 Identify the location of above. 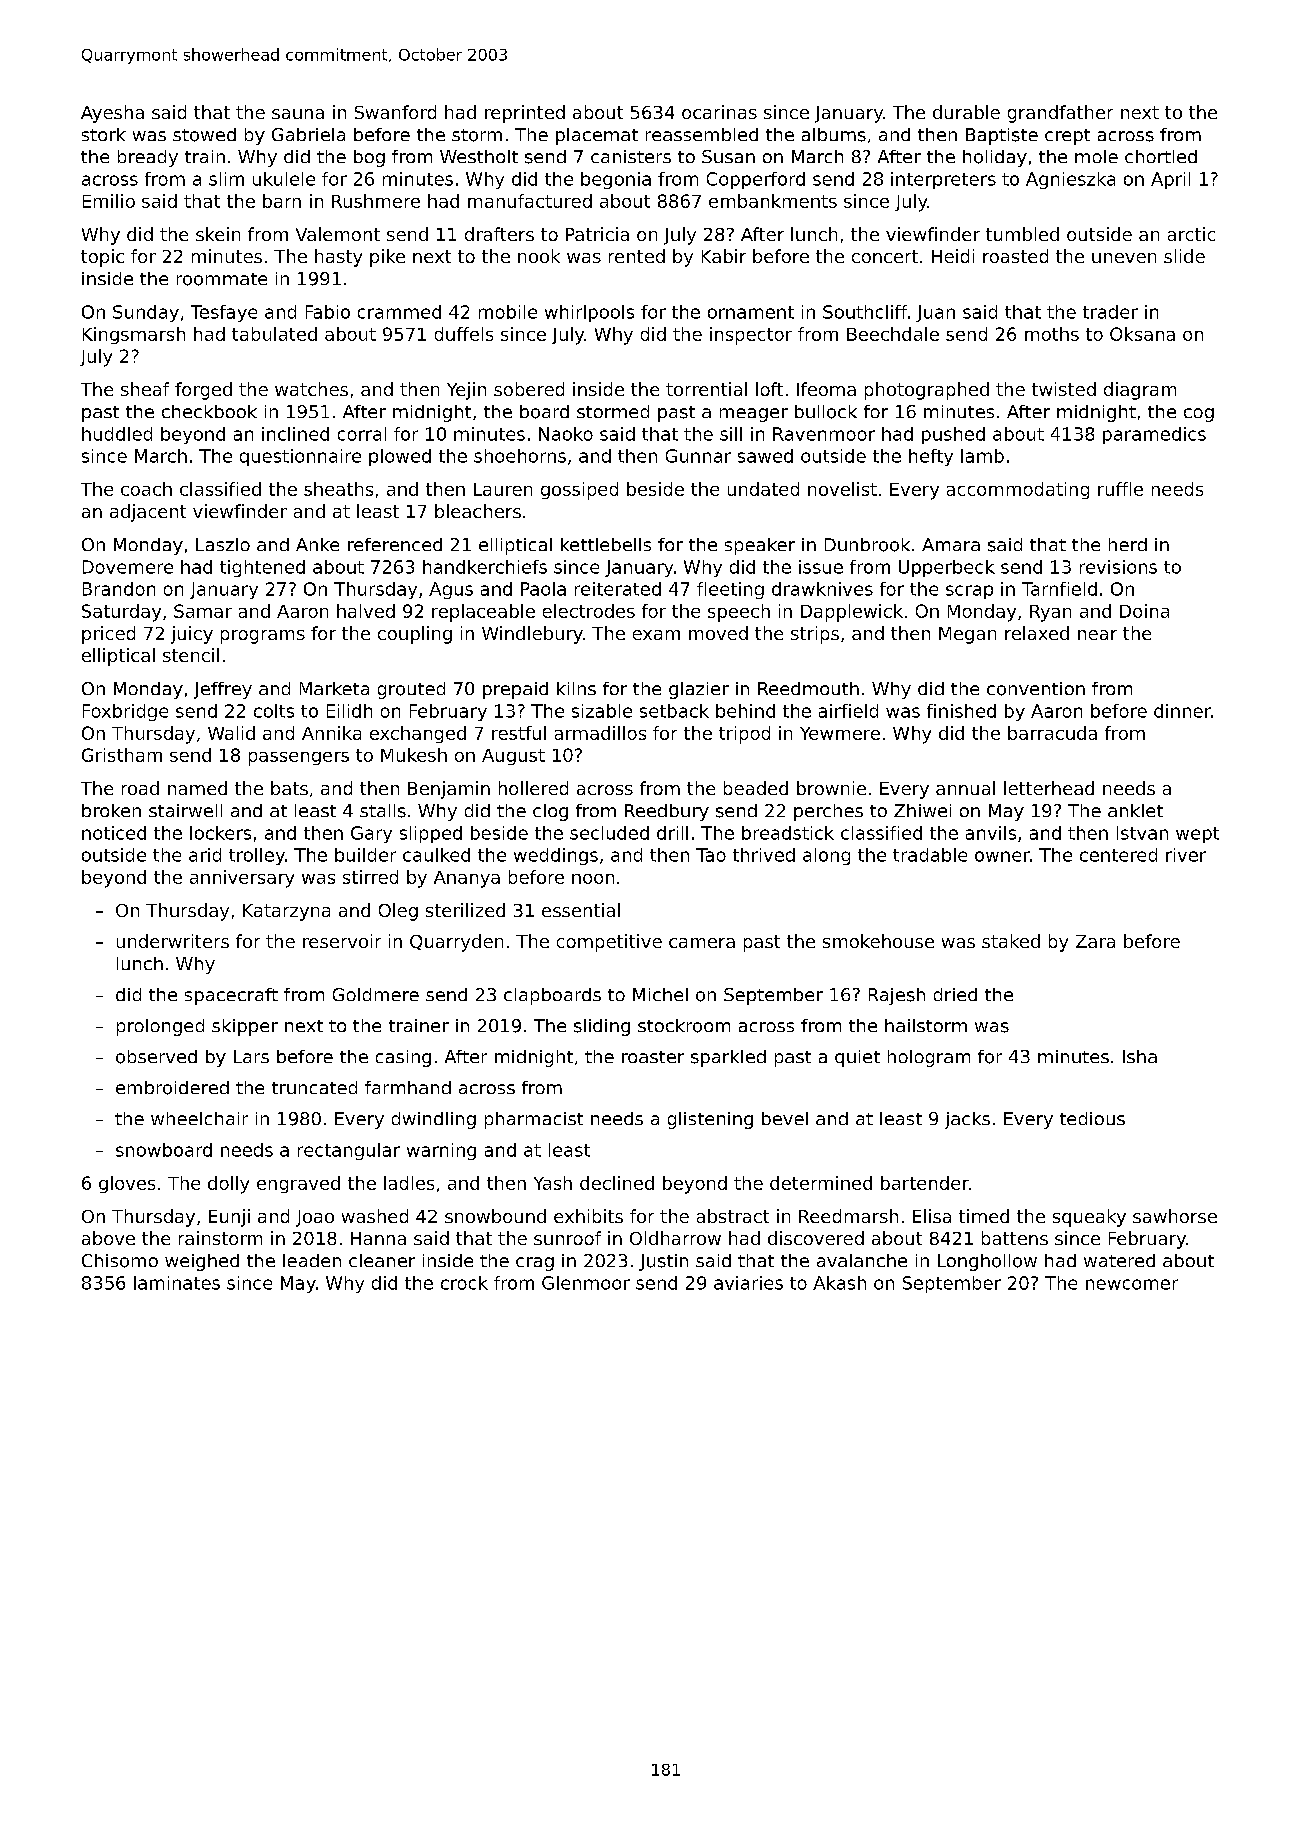
(108, 1238).
